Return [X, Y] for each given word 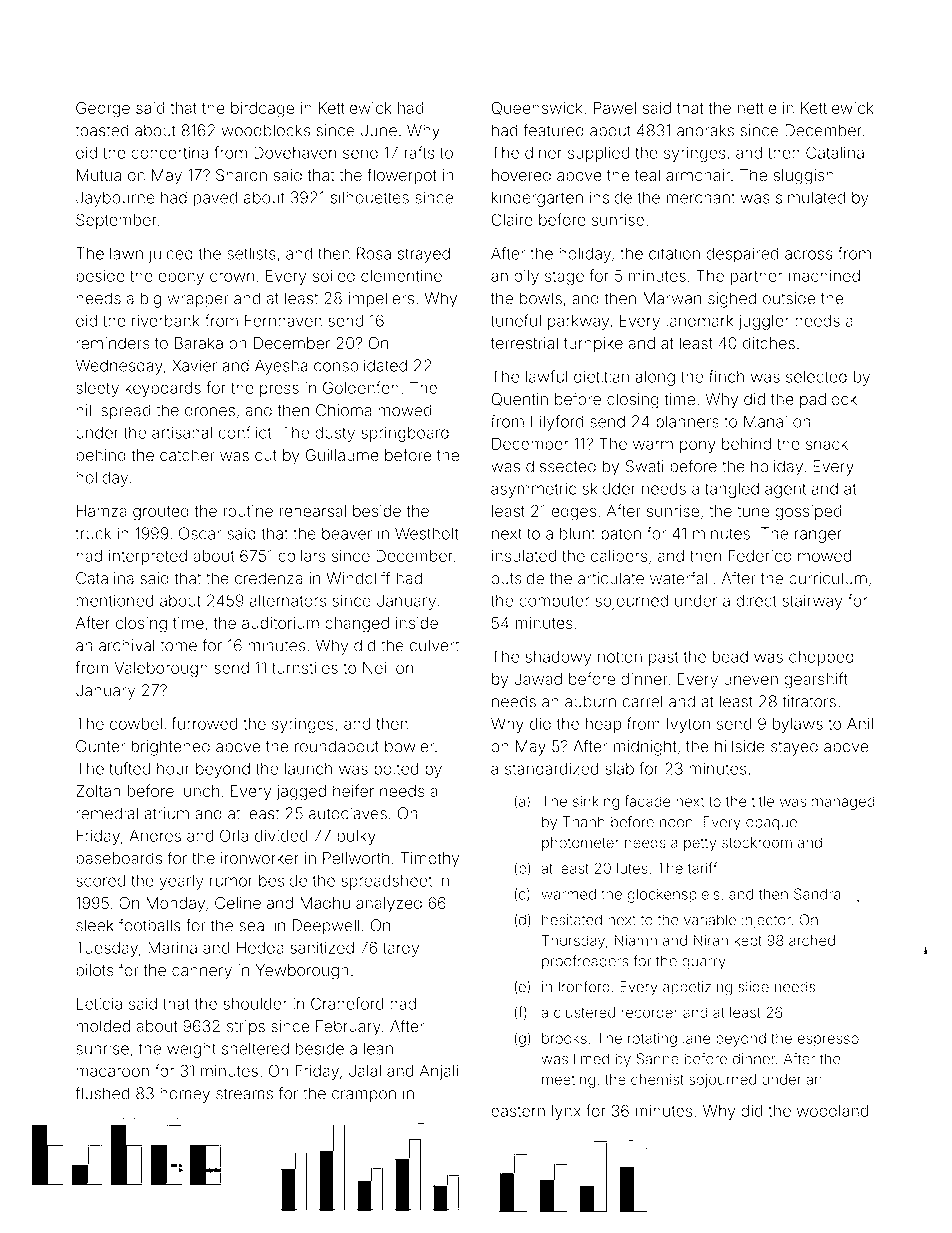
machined [824, 276]
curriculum [828, 578]
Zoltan [98, 791]
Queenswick [537, 108]
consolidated [360, 365]
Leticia [99, 1004]
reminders [113, 343]
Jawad [538, 679]
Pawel [615, 108]
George [103, 109]
